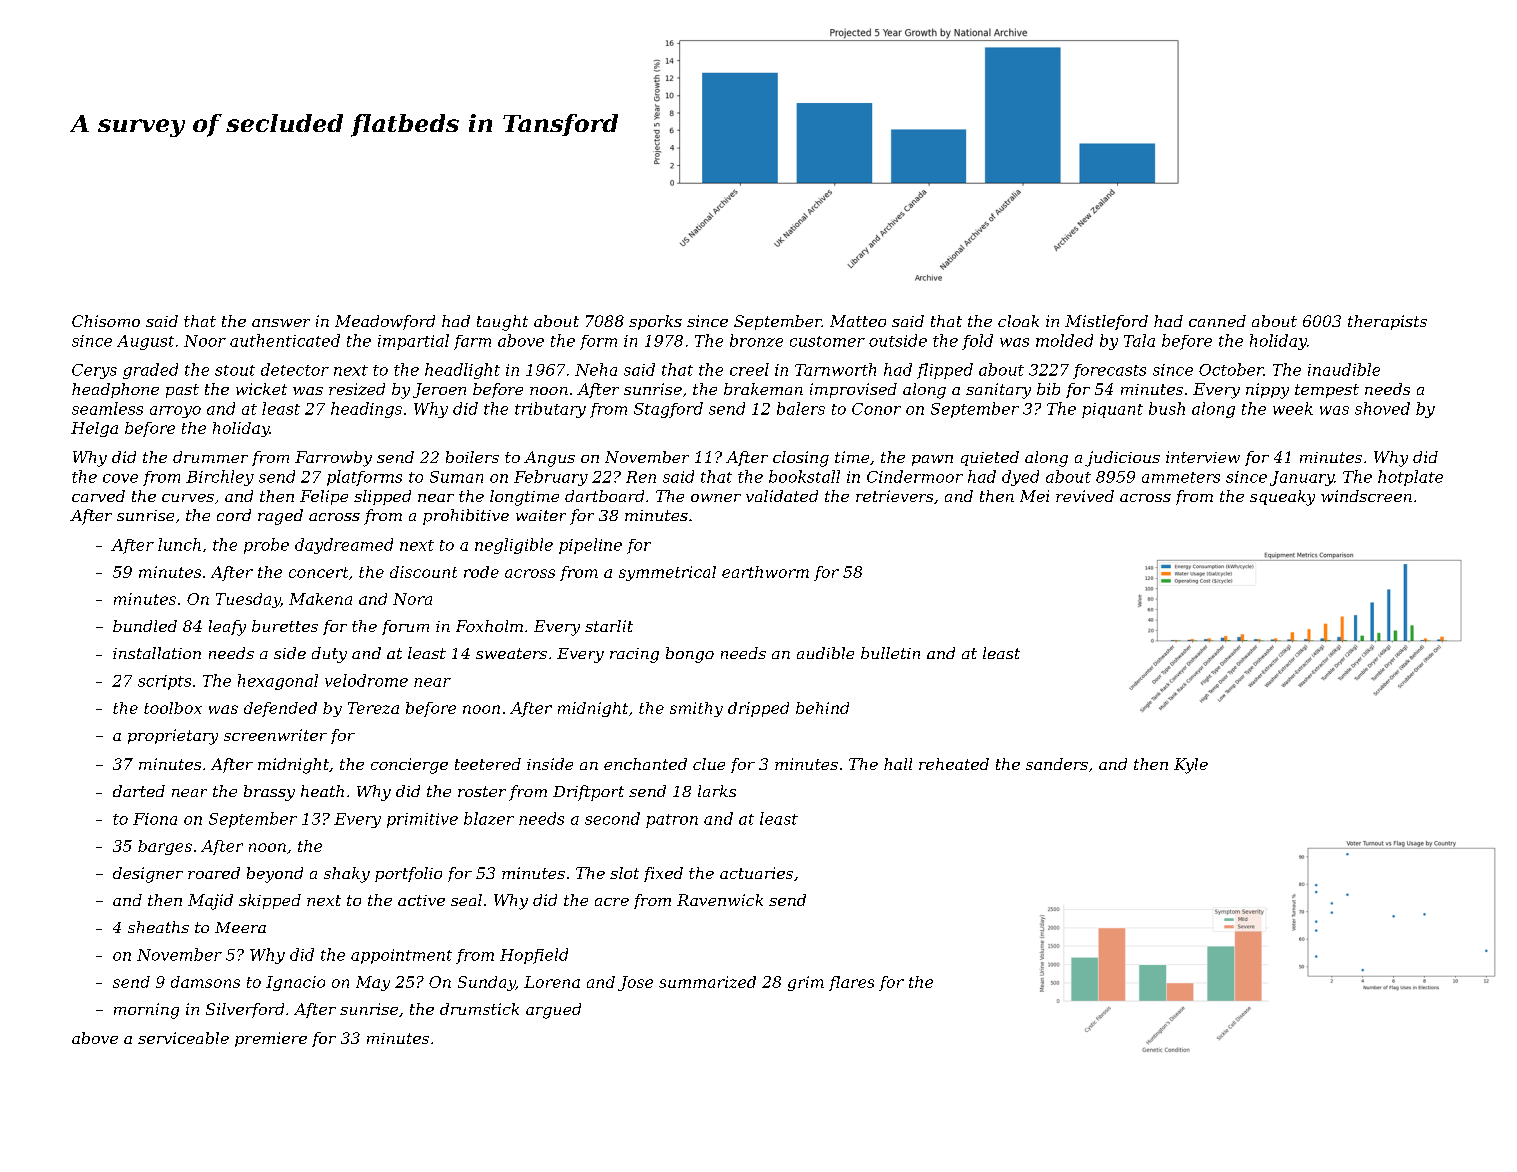 The width and height of the image is (1517, 1172). Describe the element at coordinates (763, 389) in the image. I see `brakeman` at that location.
